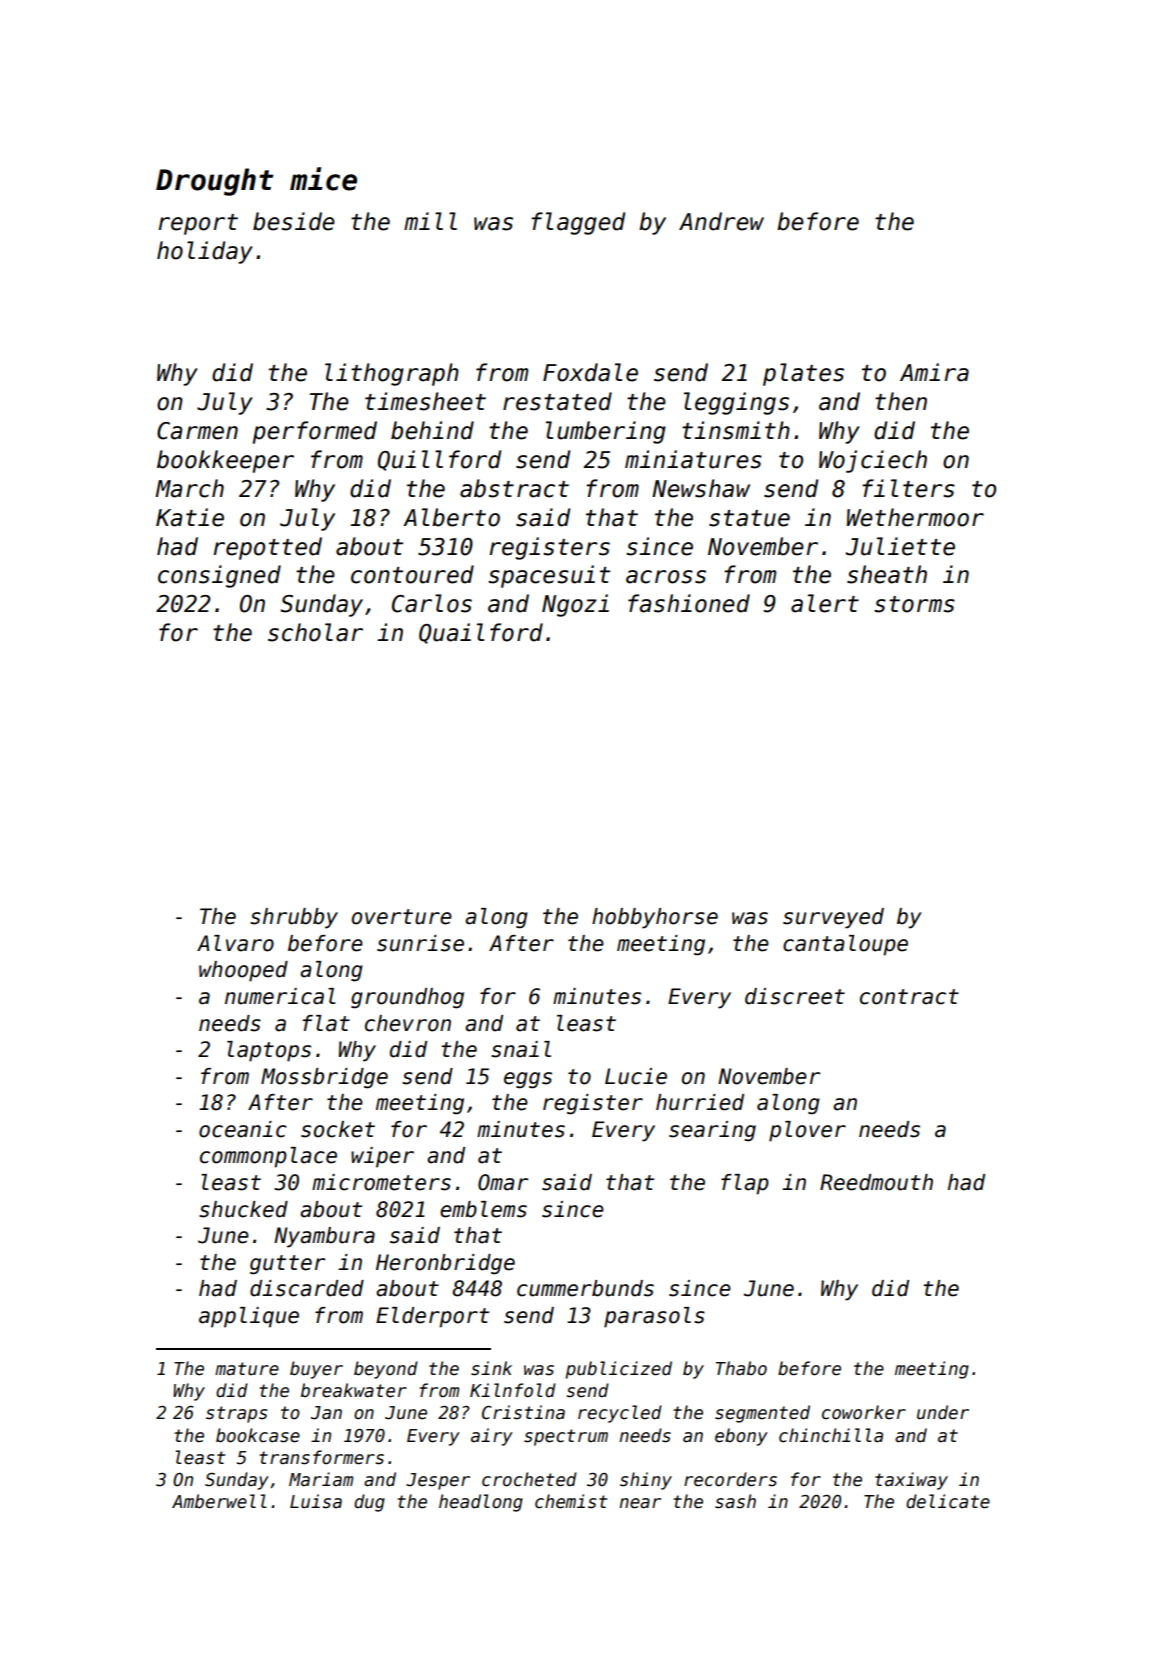 The height and width of the screenshot is (1654, 1165). Describe the element at coordinates (268, 548) in the screenshot. I see `repotted` at that location.
